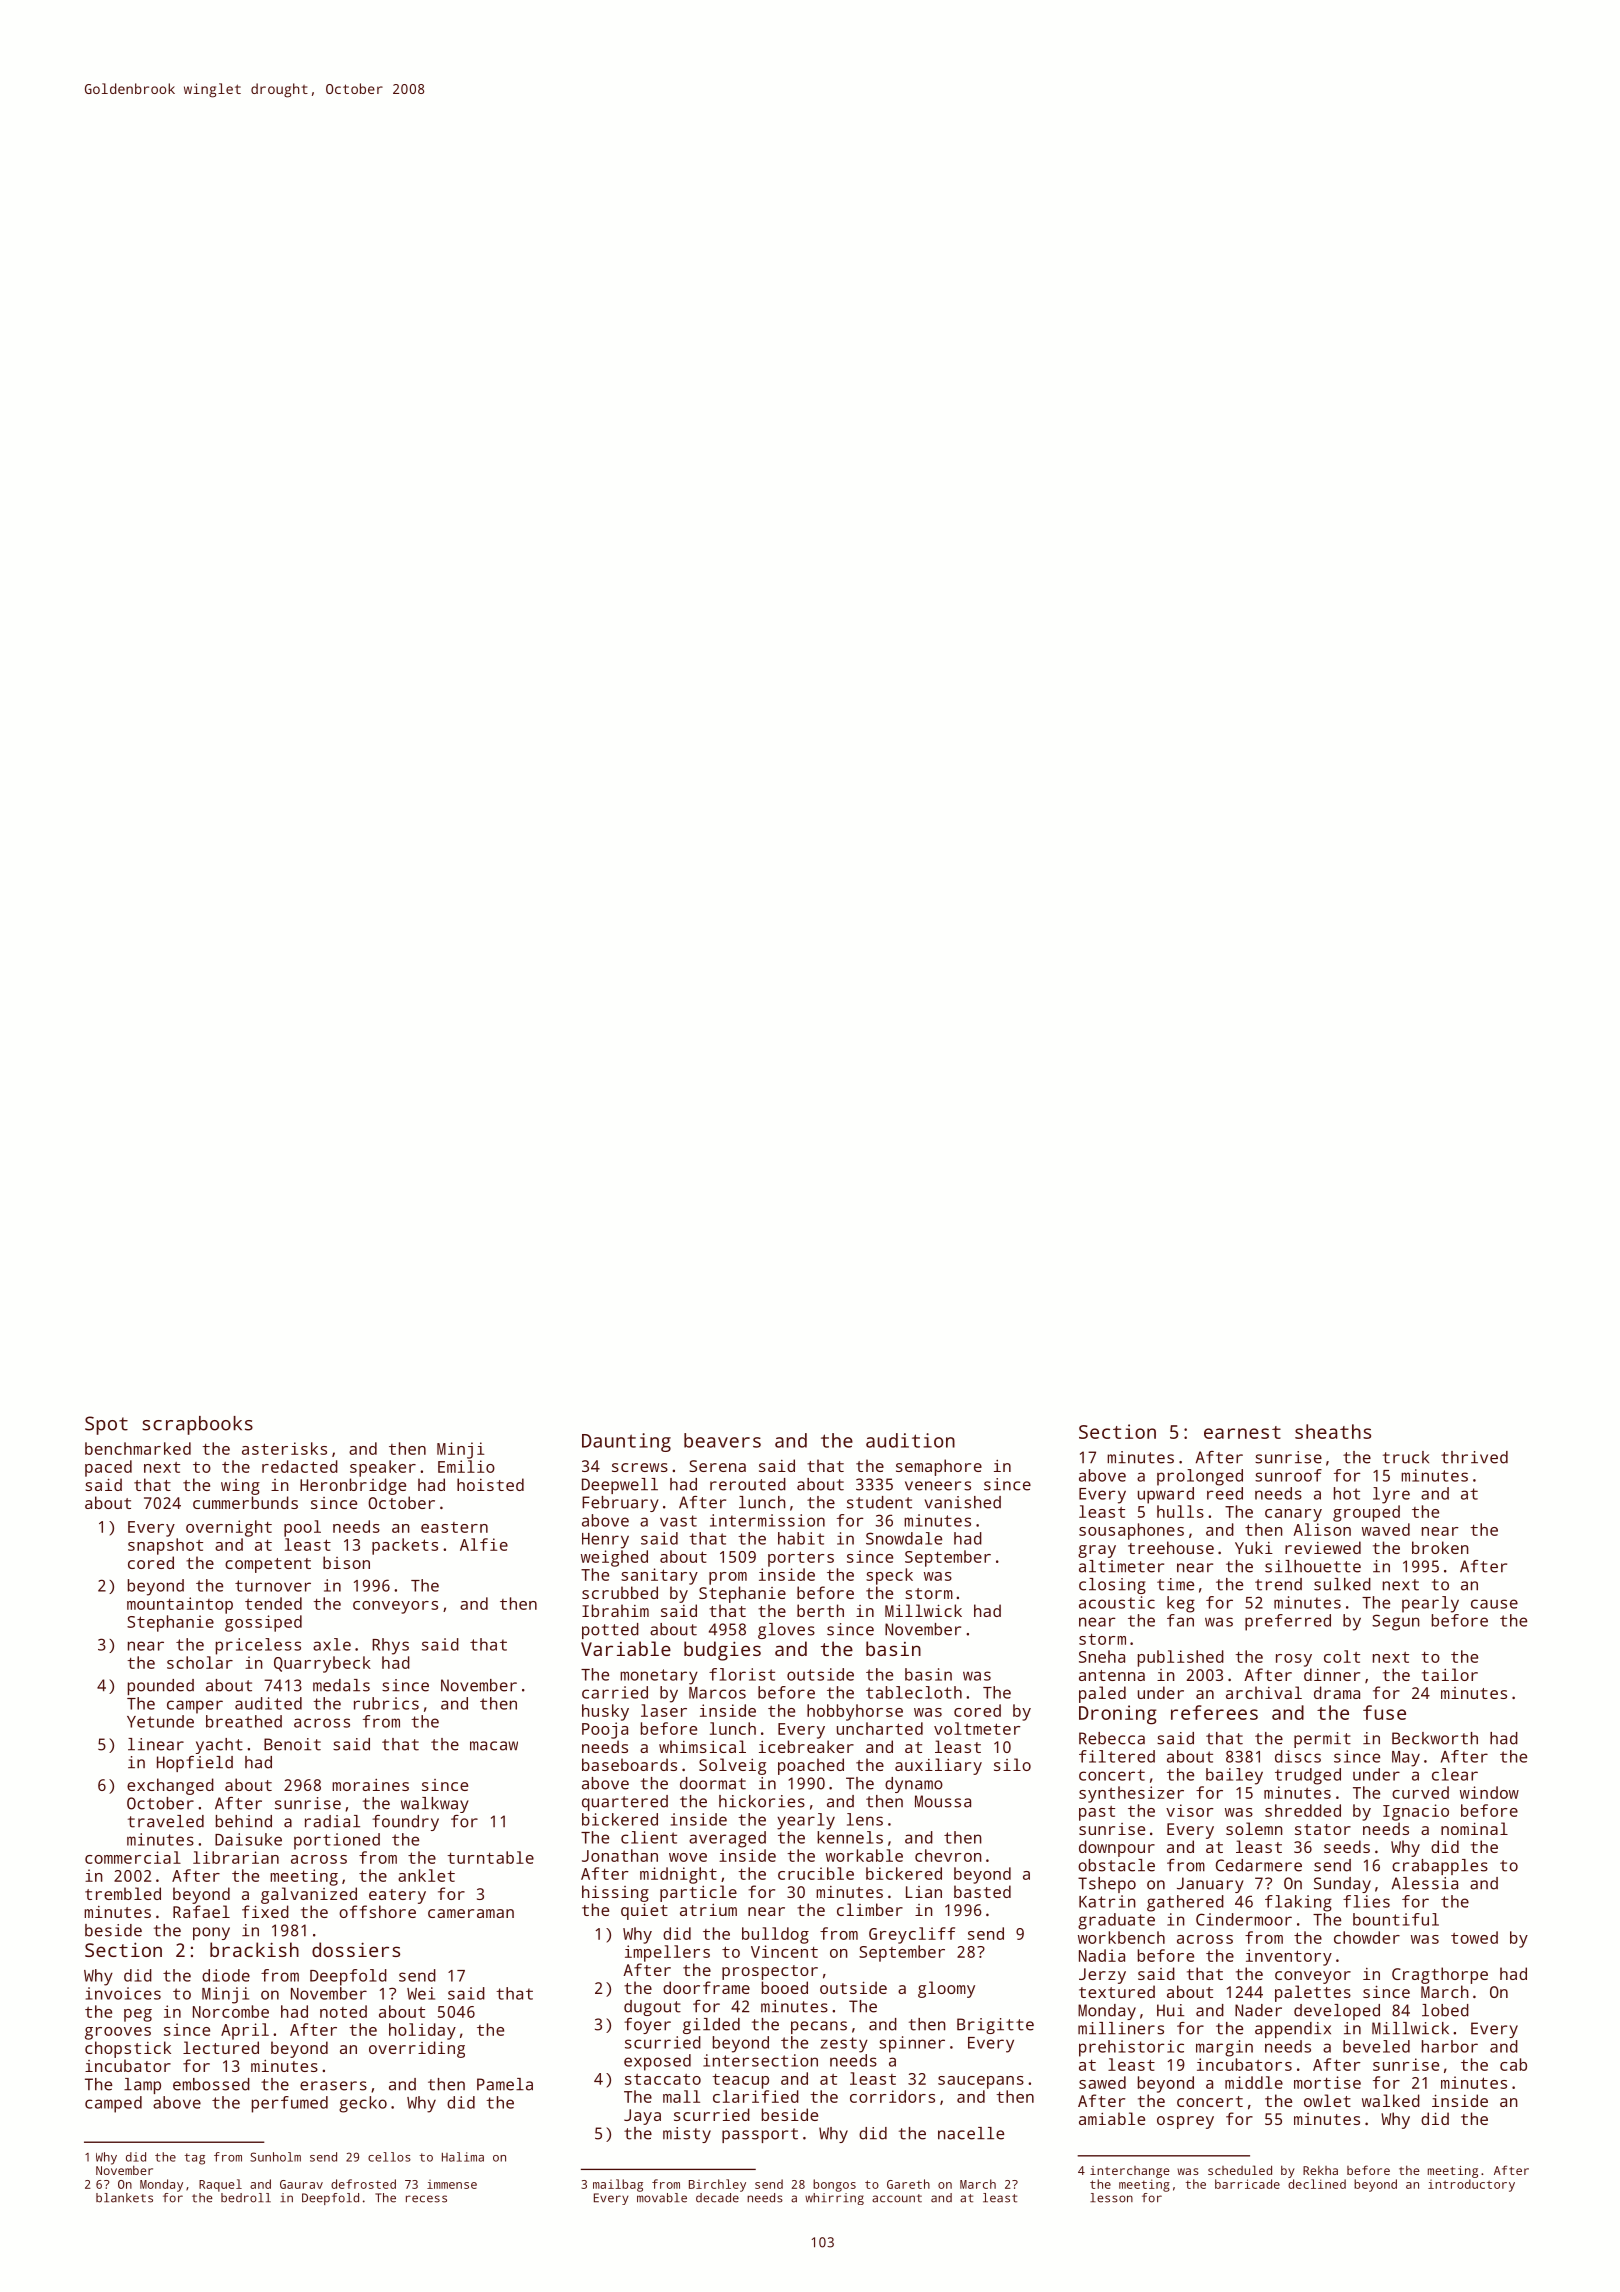 Image resolution: width=1620 pixels, height=2292 pixels. I want to click on beavers, so click(722, 1440).
